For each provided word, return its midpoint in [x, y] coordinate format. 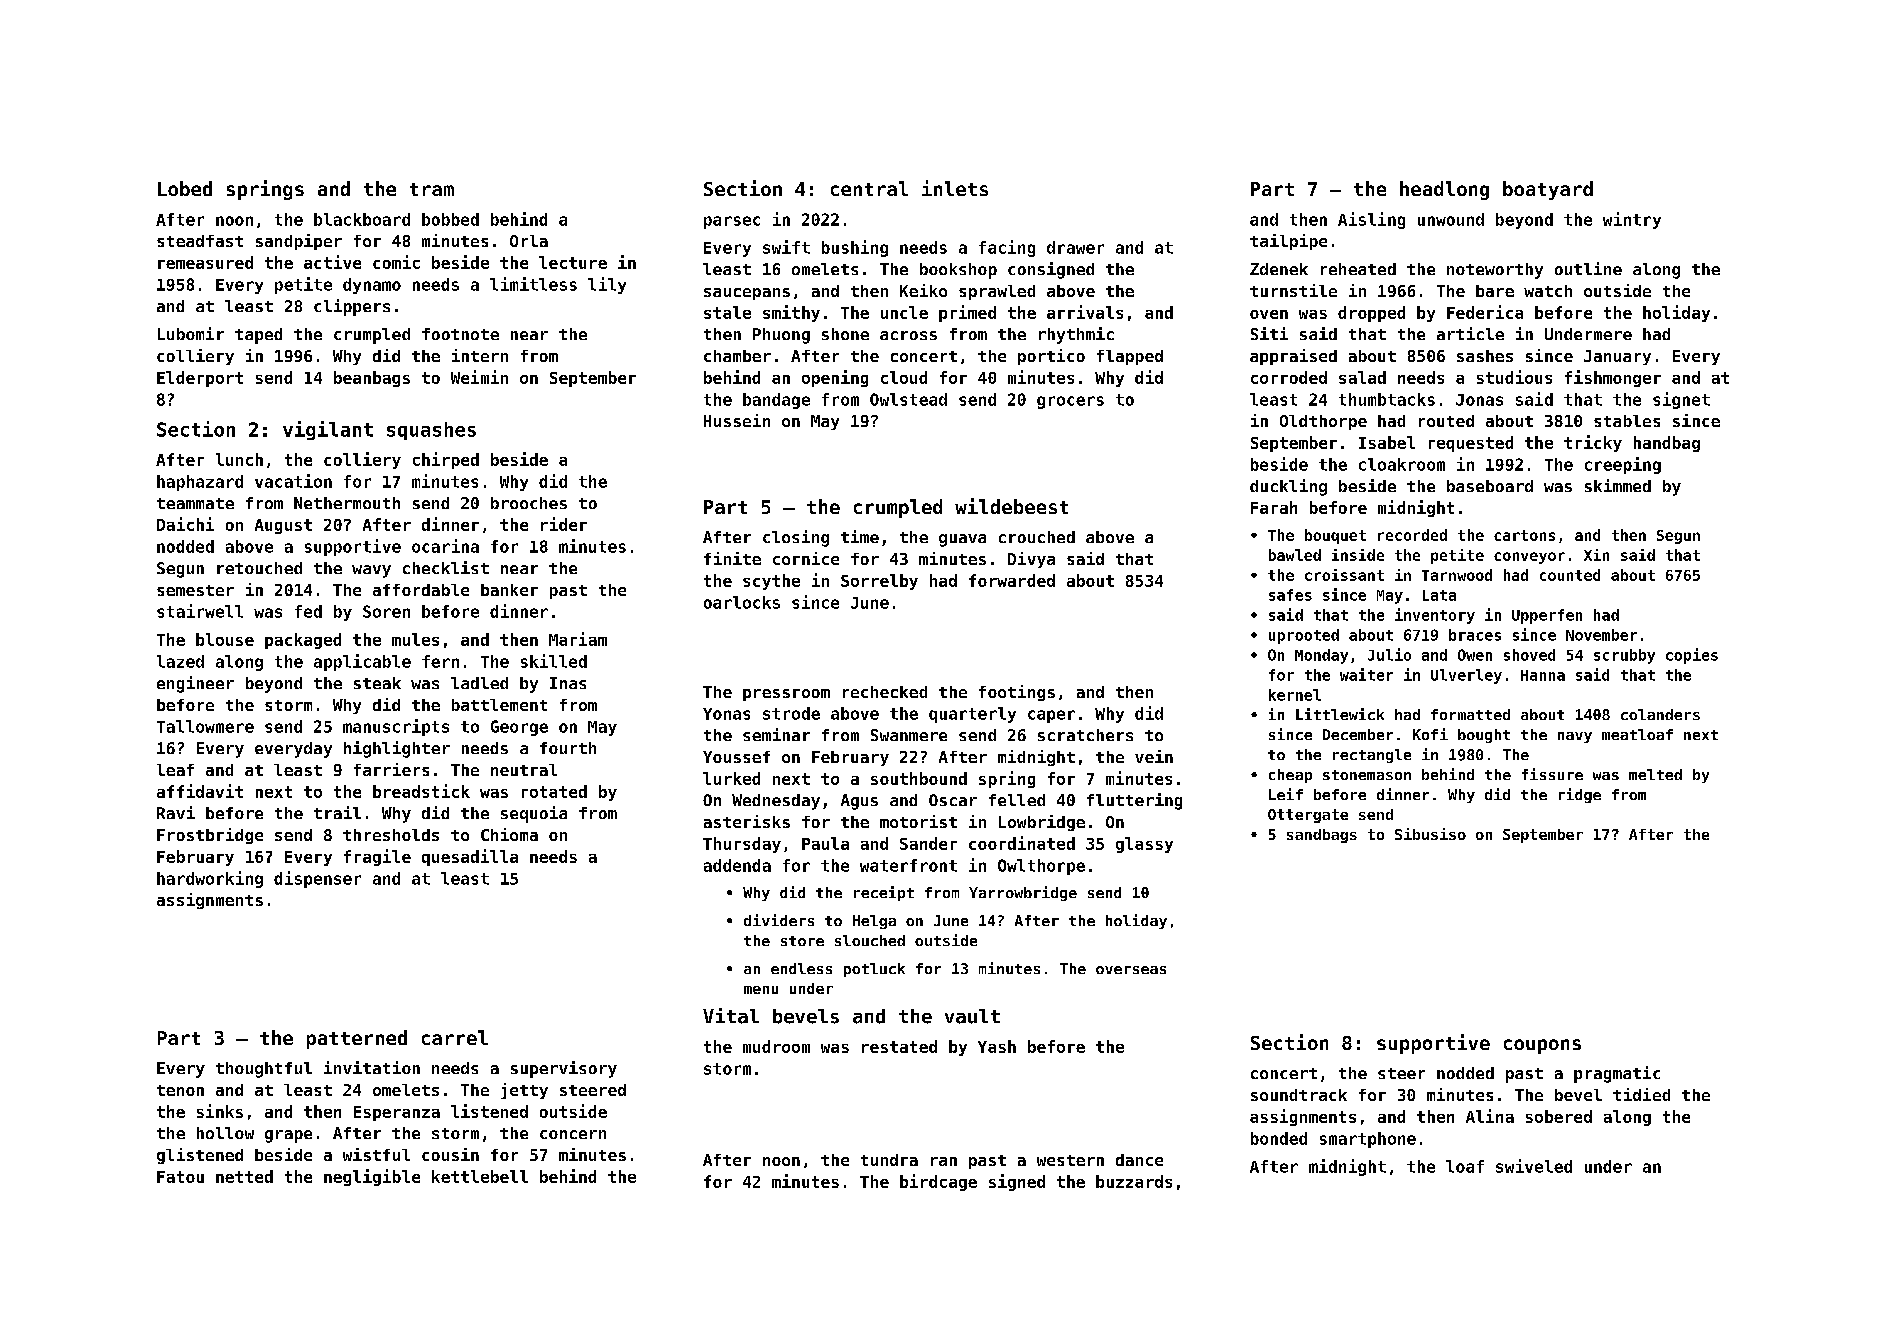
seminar [776, 734]
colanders [1660, 714]
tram [432, 189]
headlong [1444, 190]
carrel [455, 1037]
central [869, 188]
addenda [737, 865]
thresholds [391, 835]
